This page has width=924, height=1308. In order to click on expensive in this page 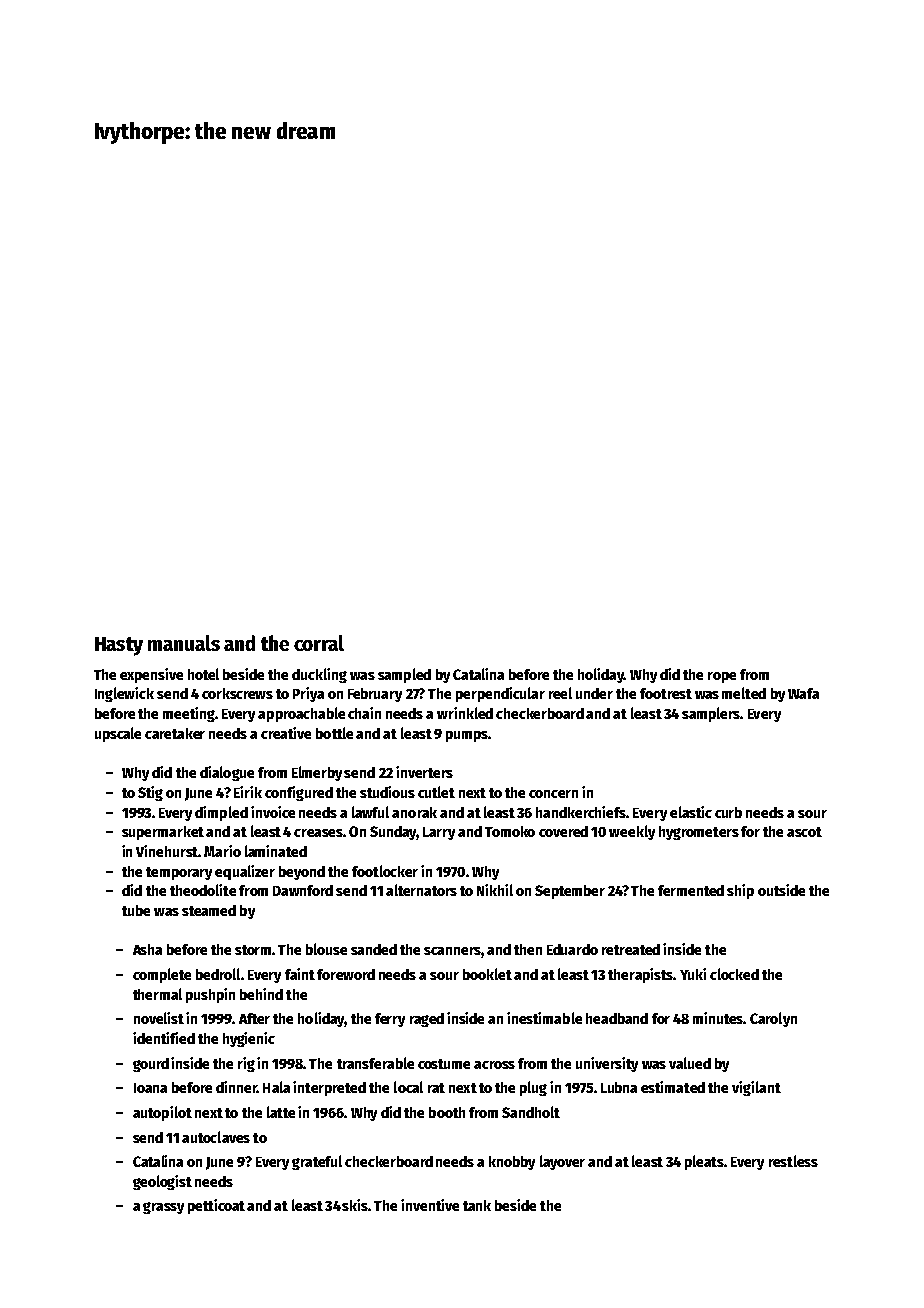, I will do `click(151, 675)`.
